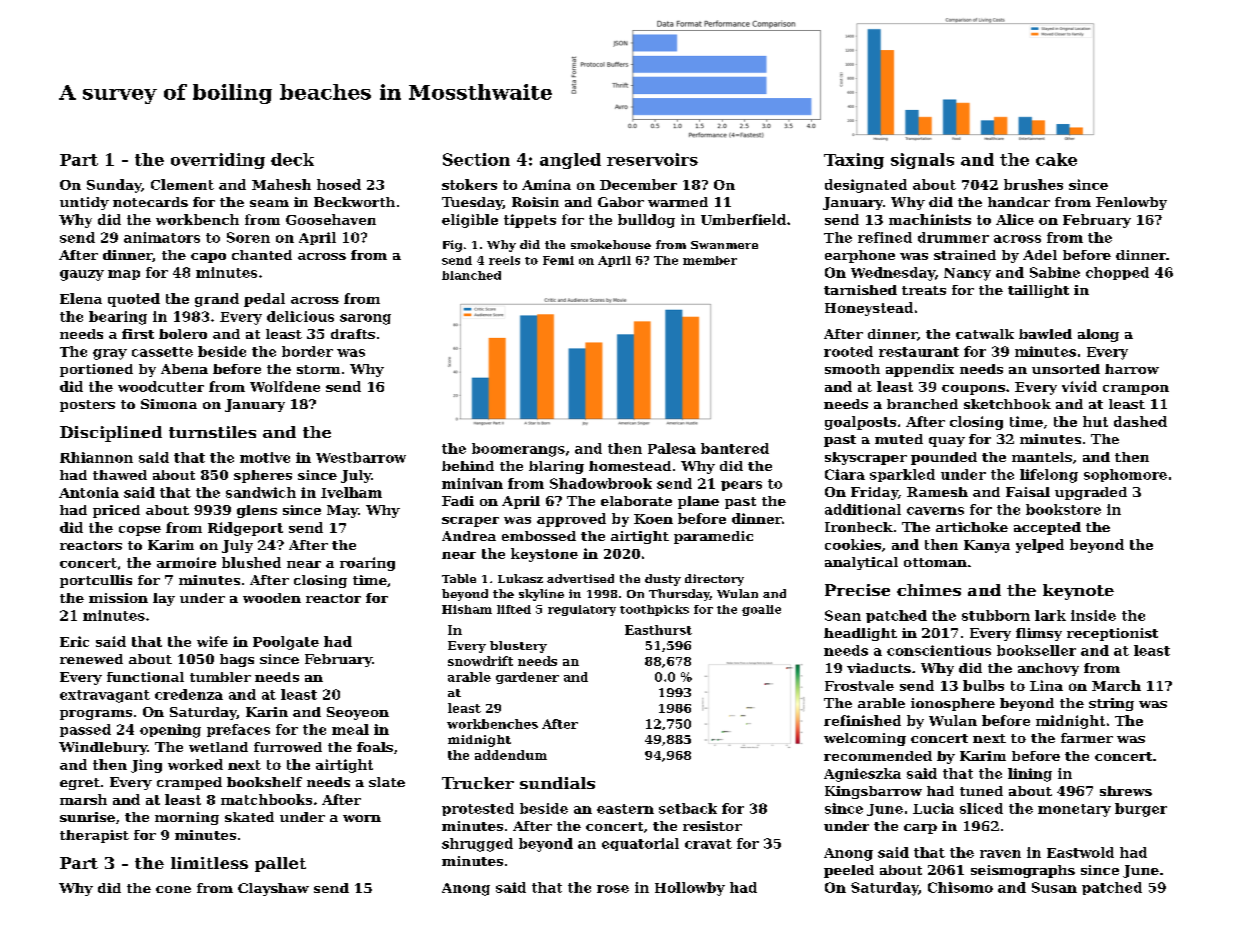 This screenshot has height=952, width=1233. What do you see at coordinates (570, 161) in the screenshot?
I see `angled` at bounding box center [570, 161].
